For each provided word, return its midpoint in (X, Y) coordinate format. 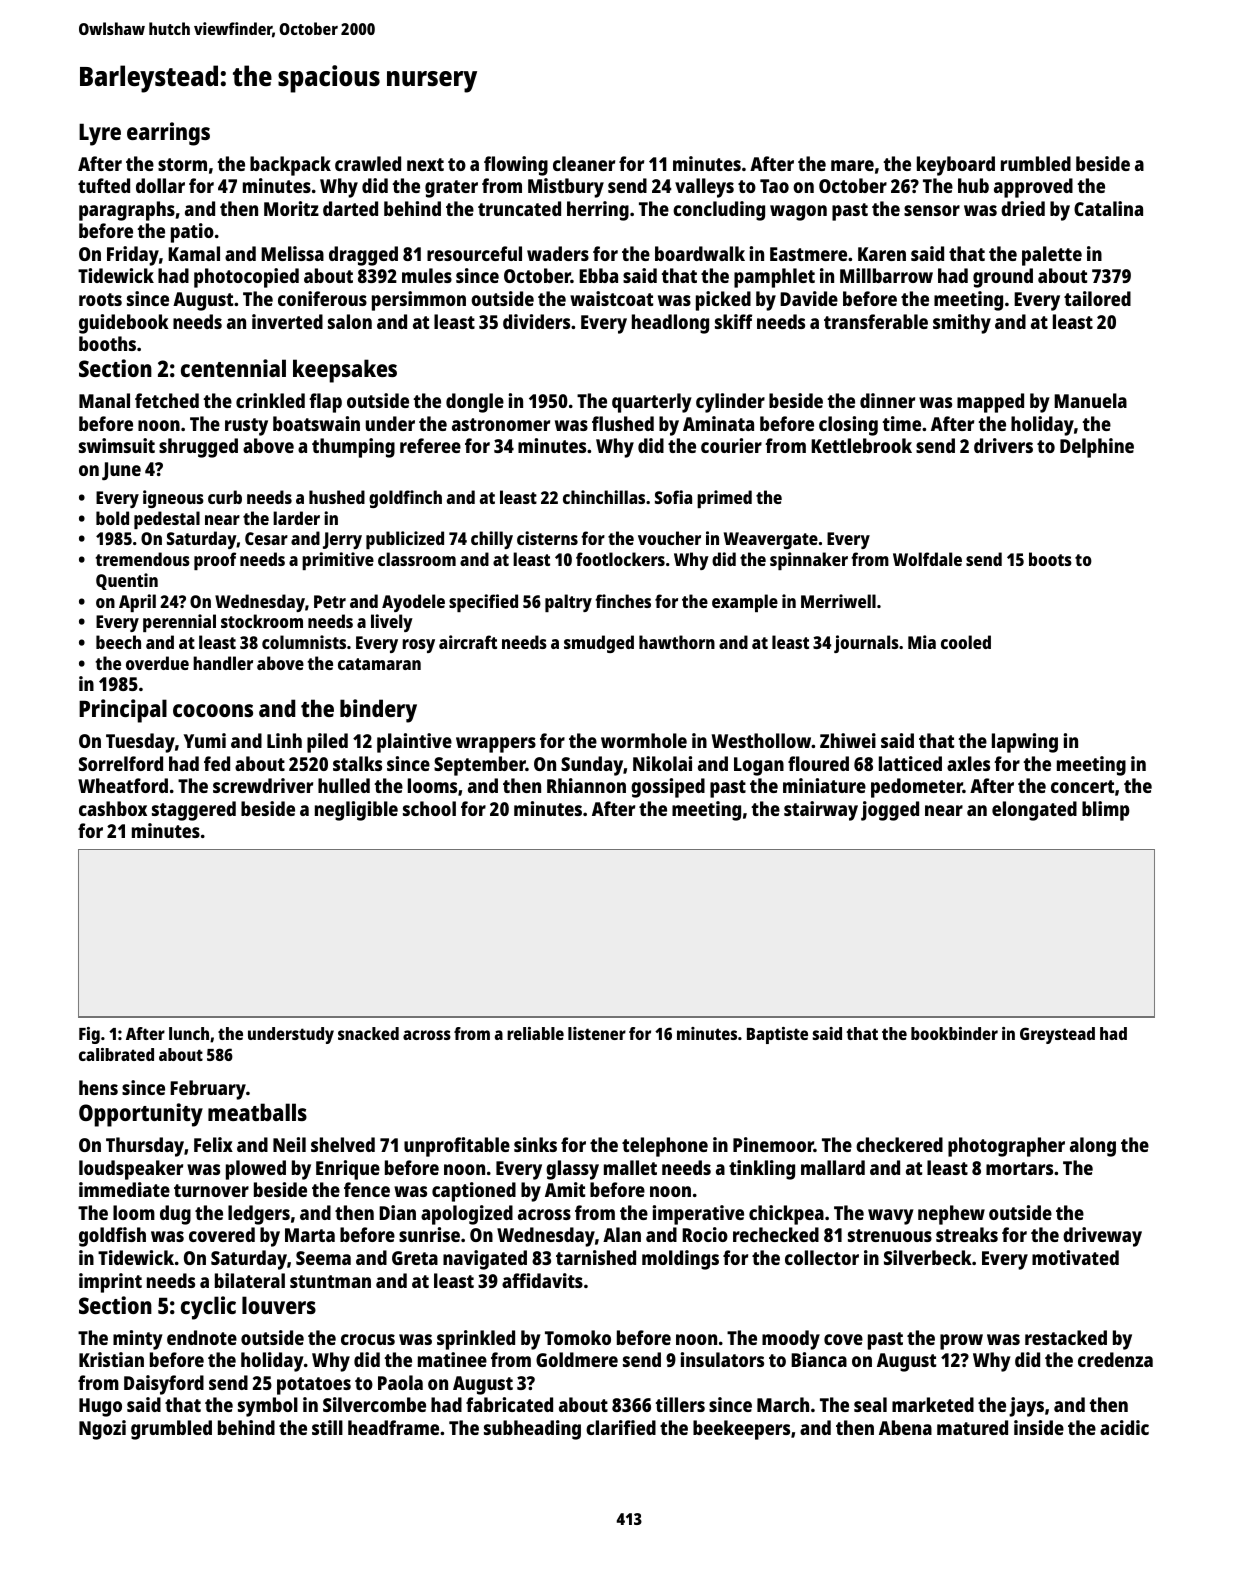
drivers (1003, 445)
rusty (246, 427)
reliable (535, 1033)
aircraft (468, 642)
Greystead (1057, 1035)
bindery (378, 711)
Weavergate (771, 540)
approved (1033, 188)
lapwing (1025, 743)
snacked (368, 1033)
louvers (279, 1305)
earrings (168, 134)
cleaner (584, 163)
